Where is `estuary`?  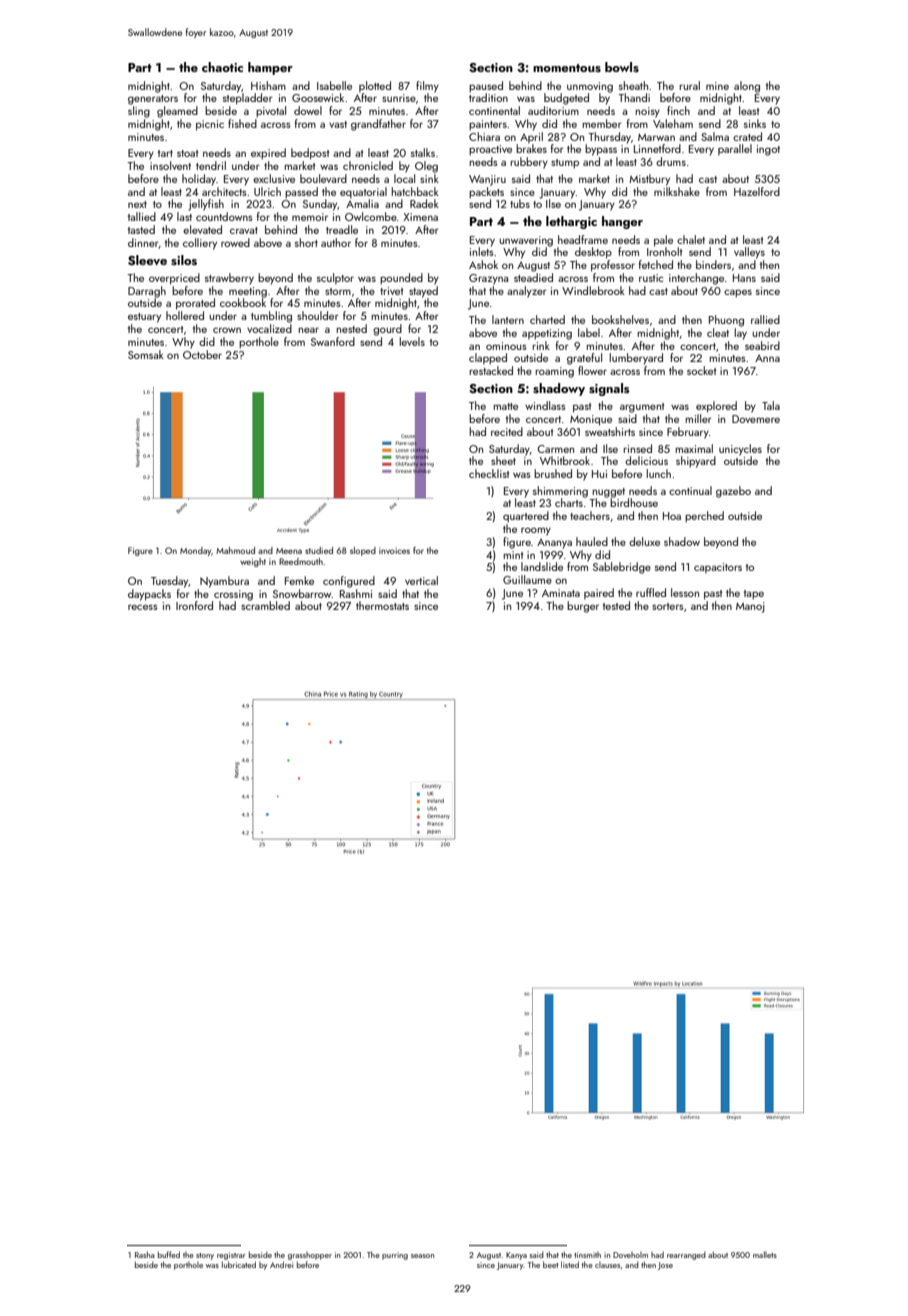 estuary is located at coordinates (144, 318).
